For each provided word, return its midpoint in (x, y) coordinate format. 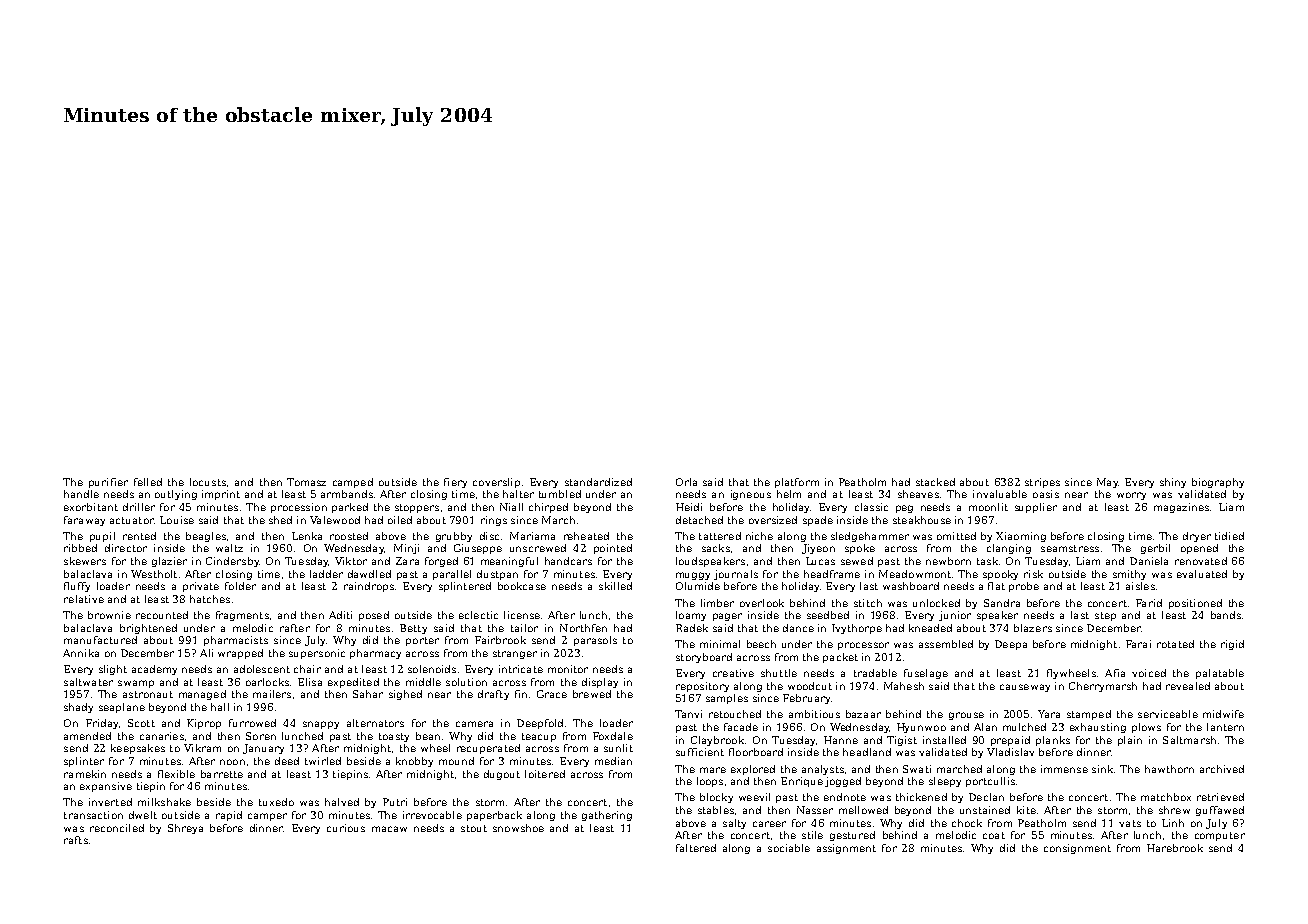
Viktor (351, 561)
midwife (1223, 714)
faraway (84, 521)
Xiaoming (1021, 537)
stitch (868, 603)
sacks (716, 548)
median (613, 761)
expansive (106, 787)
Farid (1149, 603)
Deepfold (540, 724)
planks (1053, 741)
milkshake (164, 802)
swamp (136, 684)
